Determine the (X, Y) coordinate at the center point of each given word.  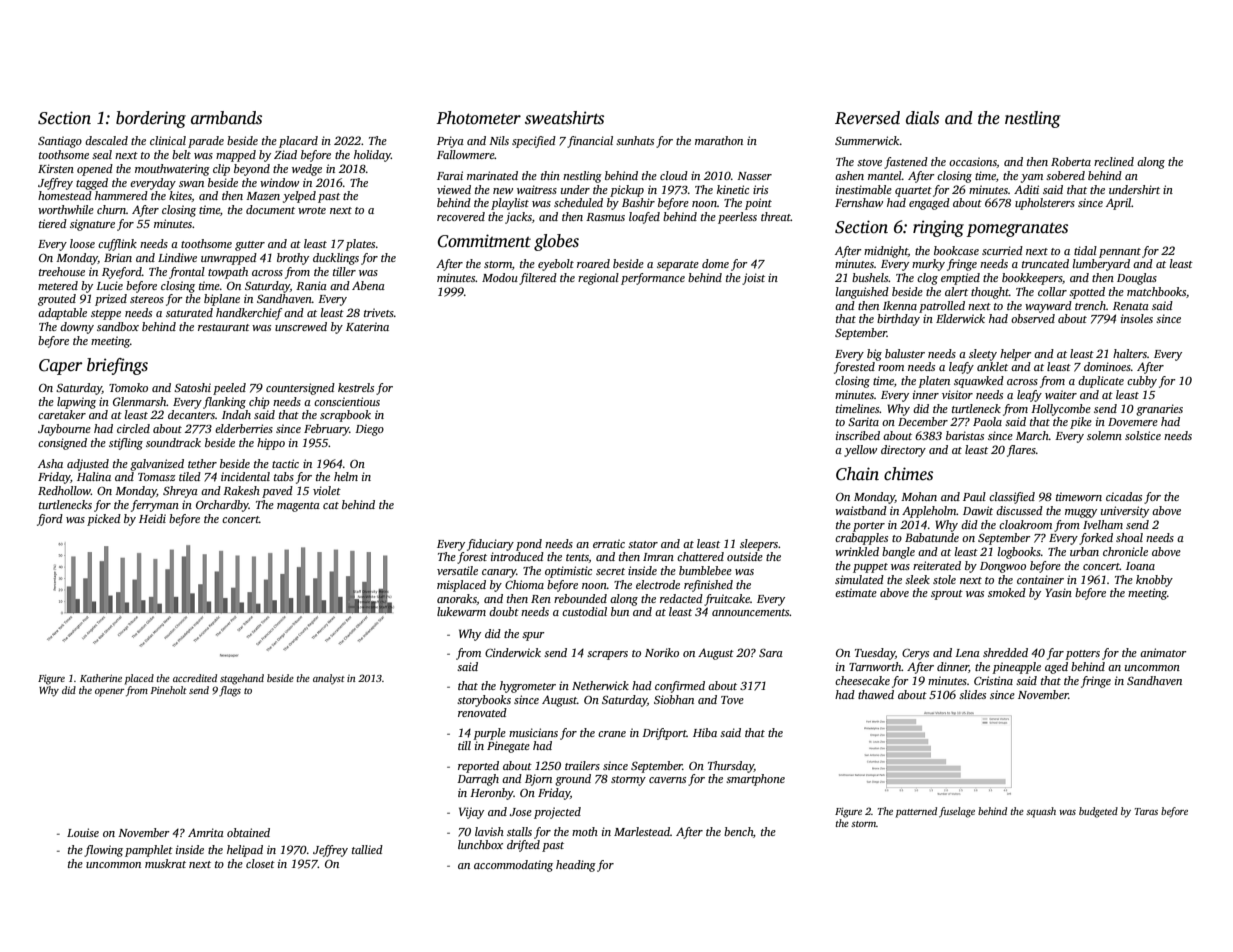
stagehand (242, 679)
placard (298, 142)
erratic (609, 543)
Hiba (705, 732)
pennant (1120, 253)
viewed (454, 189)
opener (110, 693)
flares (1021, 451)
